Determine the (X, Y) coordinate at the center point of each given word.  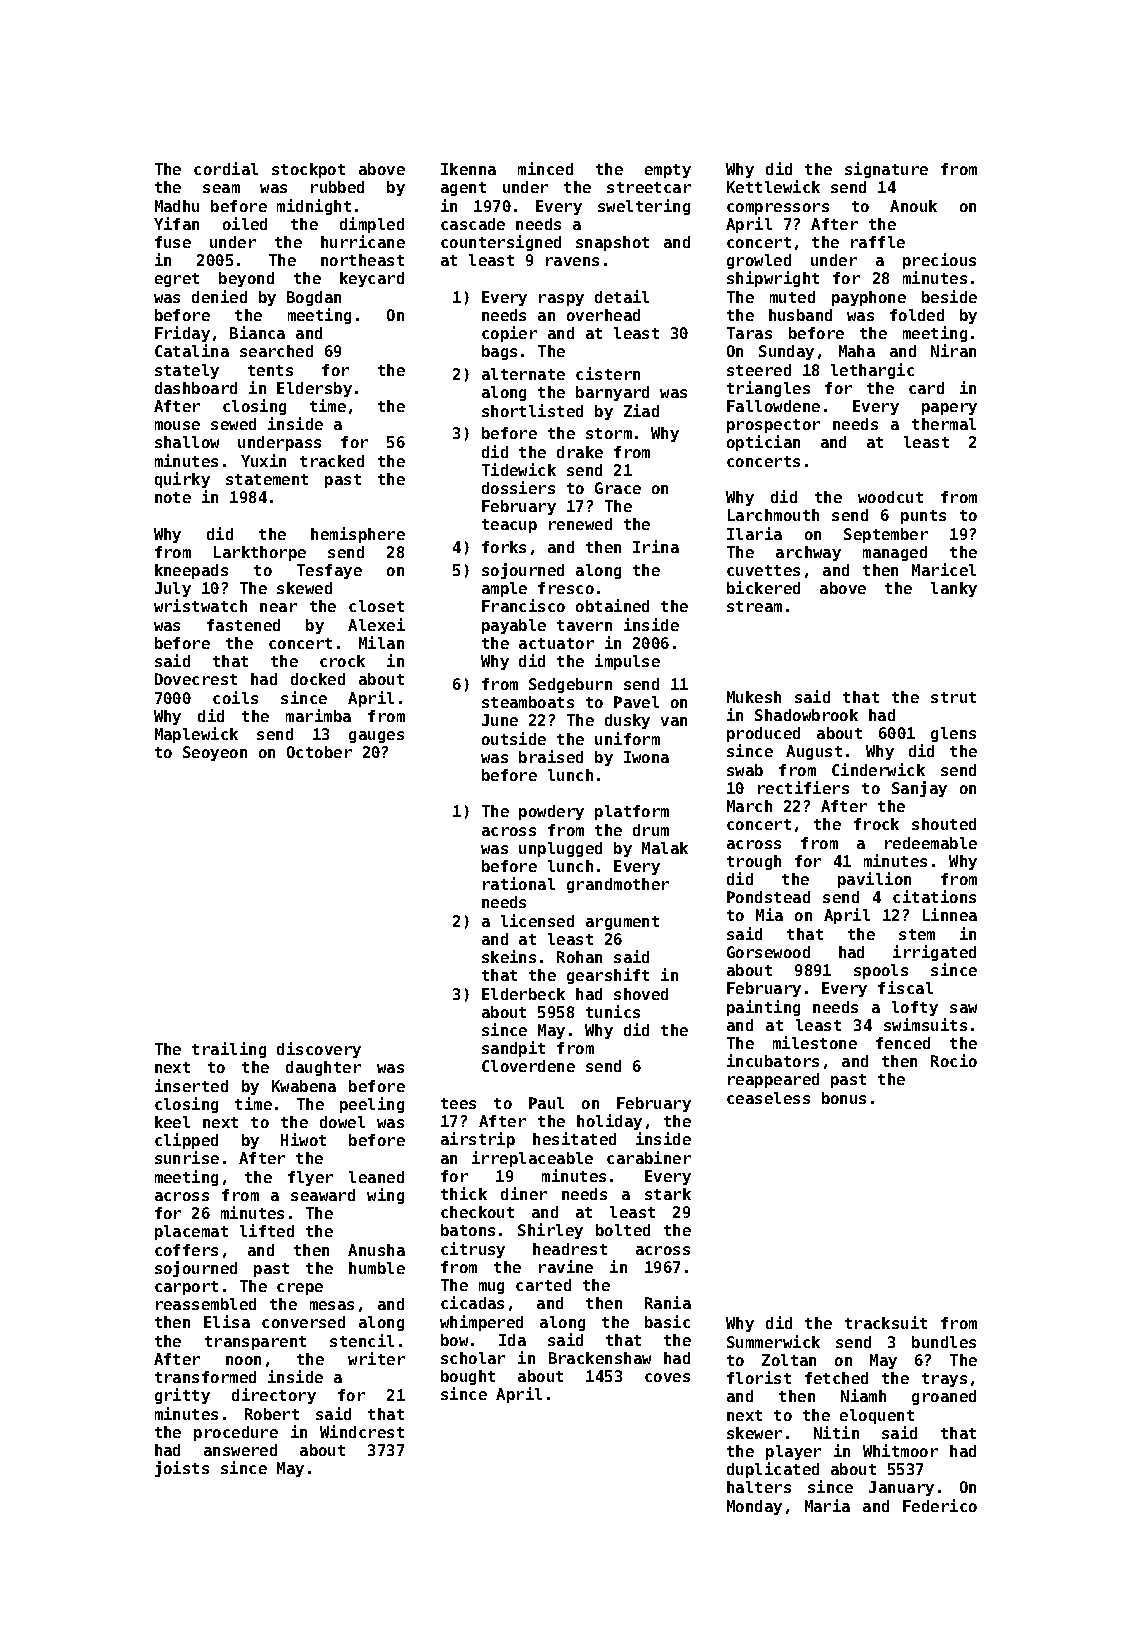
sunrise (187, 1157)
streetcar (649, 187)
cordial (226, 168)
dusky (627, 721)
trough (754, 862)
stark (668, 1194)
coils (235, 697)
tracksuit (886, 1322)
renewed (580, 524)
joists (182, 1469)
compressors (778, 209)
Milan (381, 642)
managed (895, 553)
